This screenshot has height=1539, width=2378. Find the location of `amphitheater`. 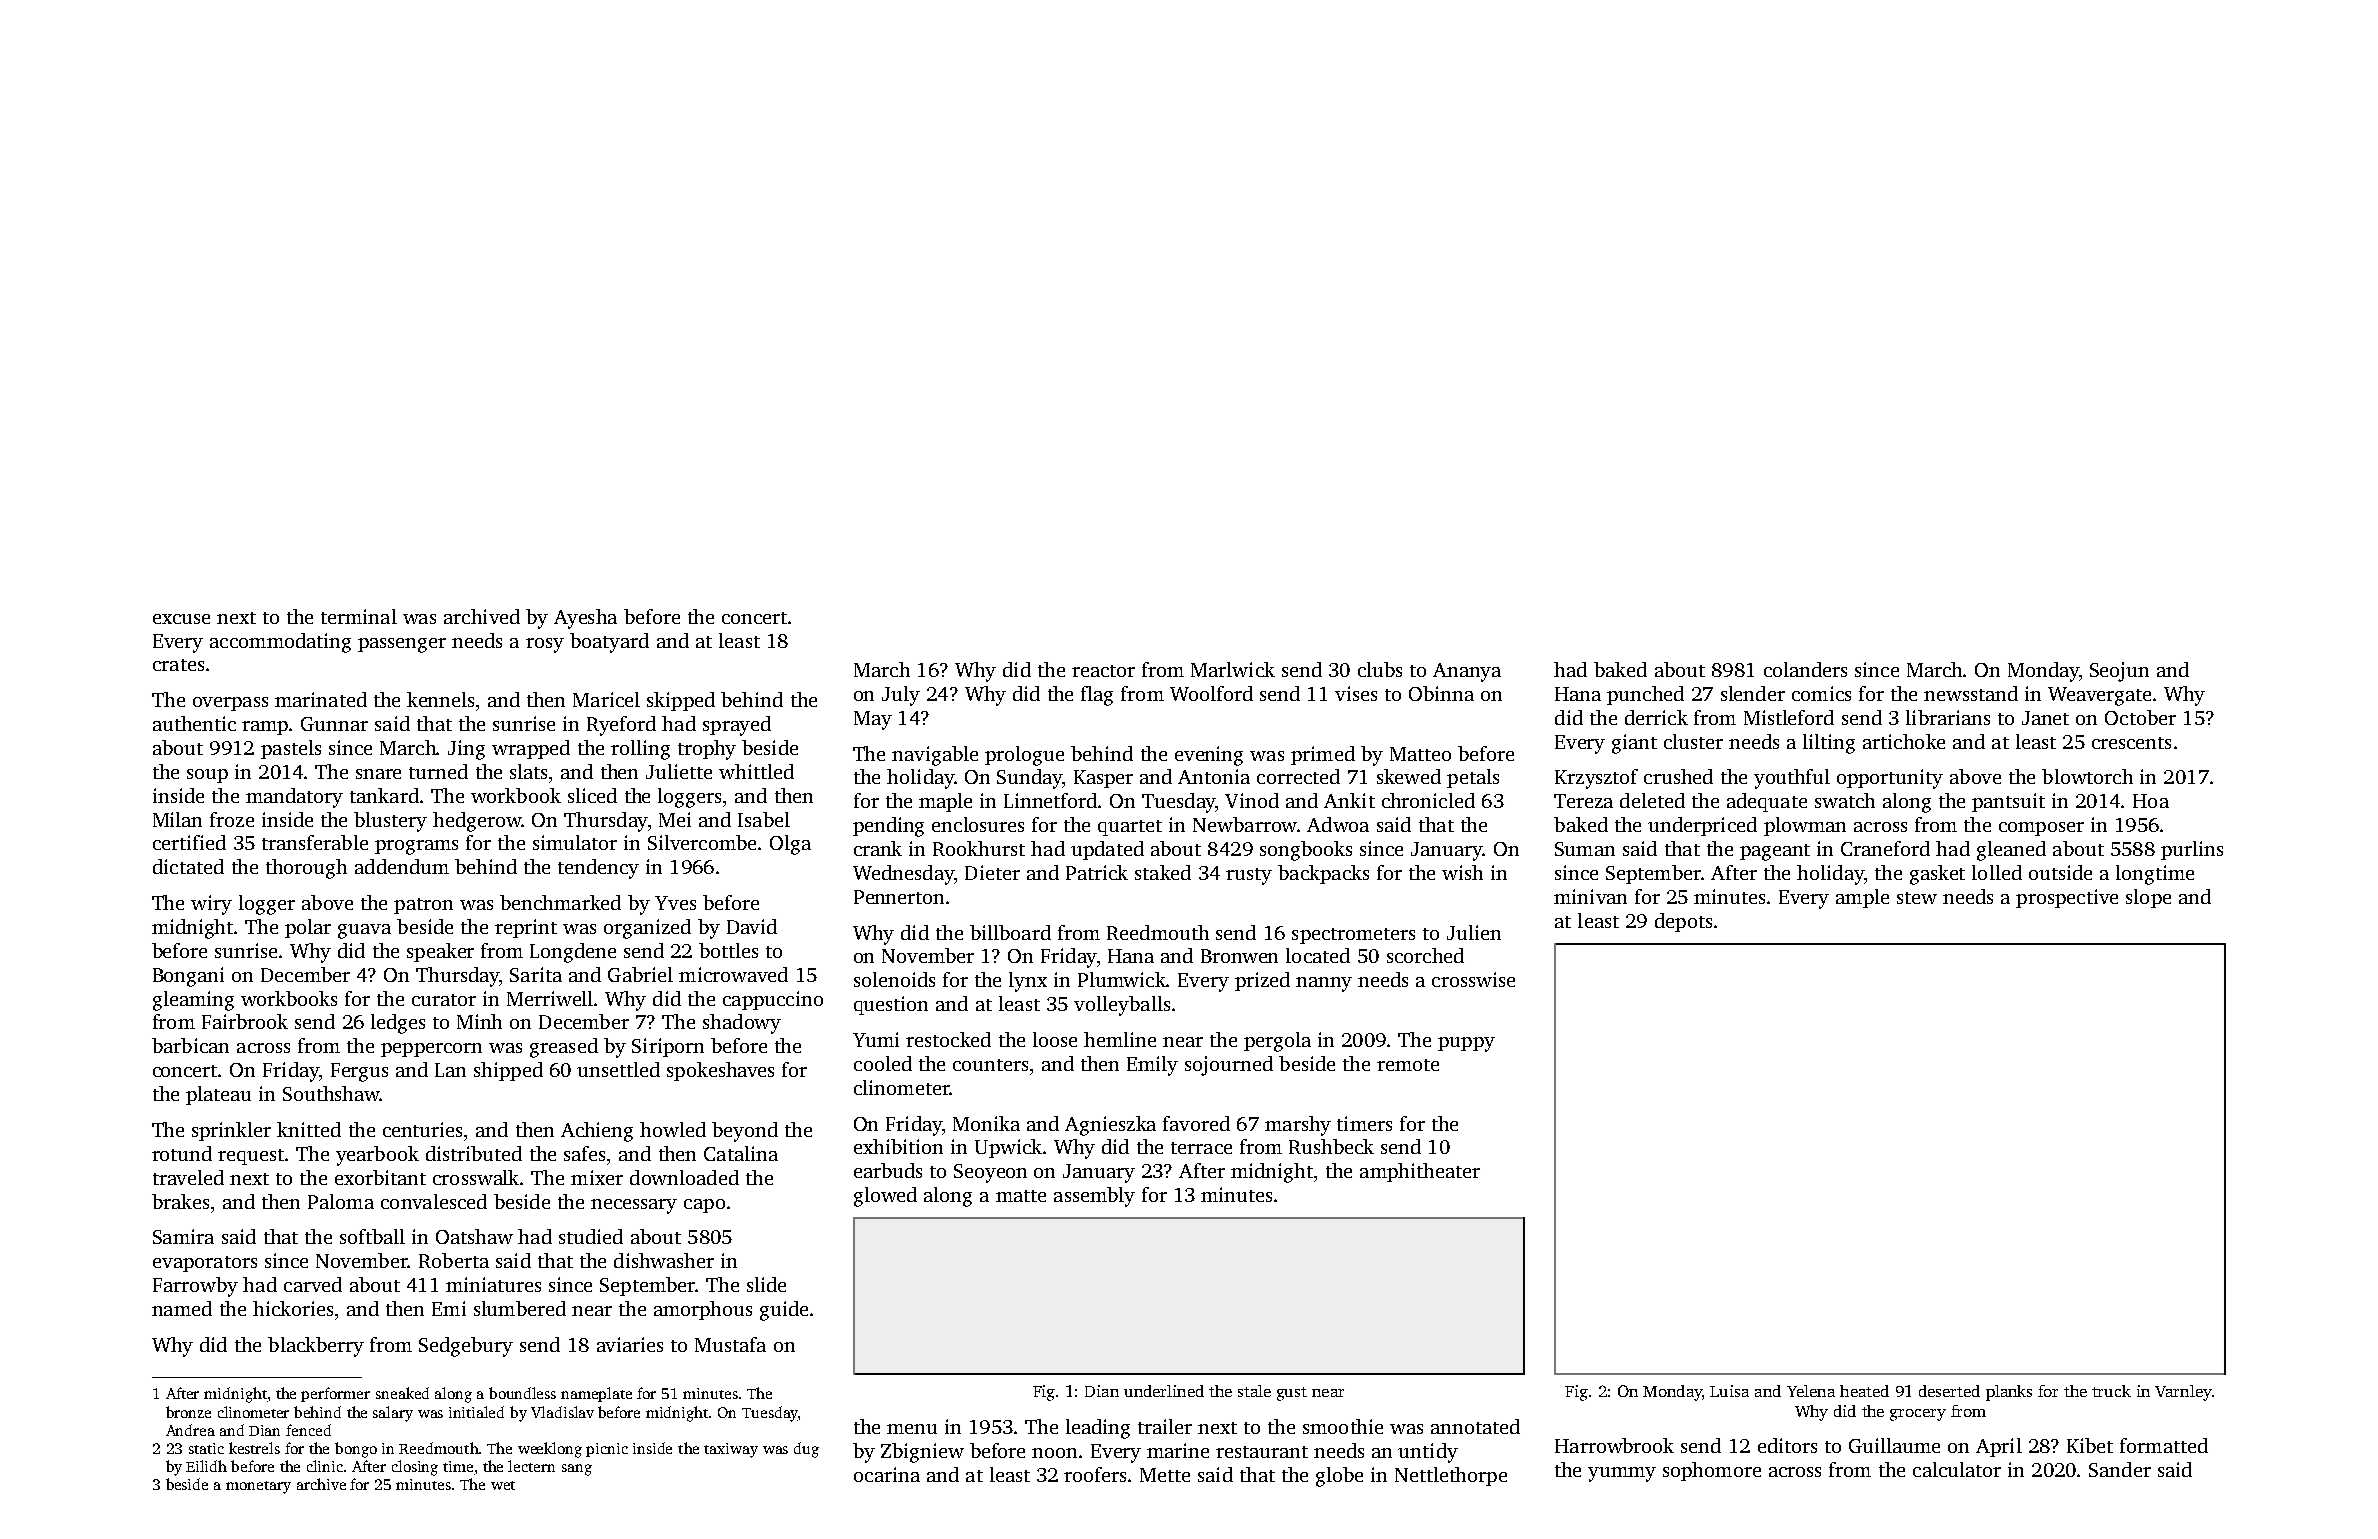

amphitheater is located at coordinates (1420, 1172).
